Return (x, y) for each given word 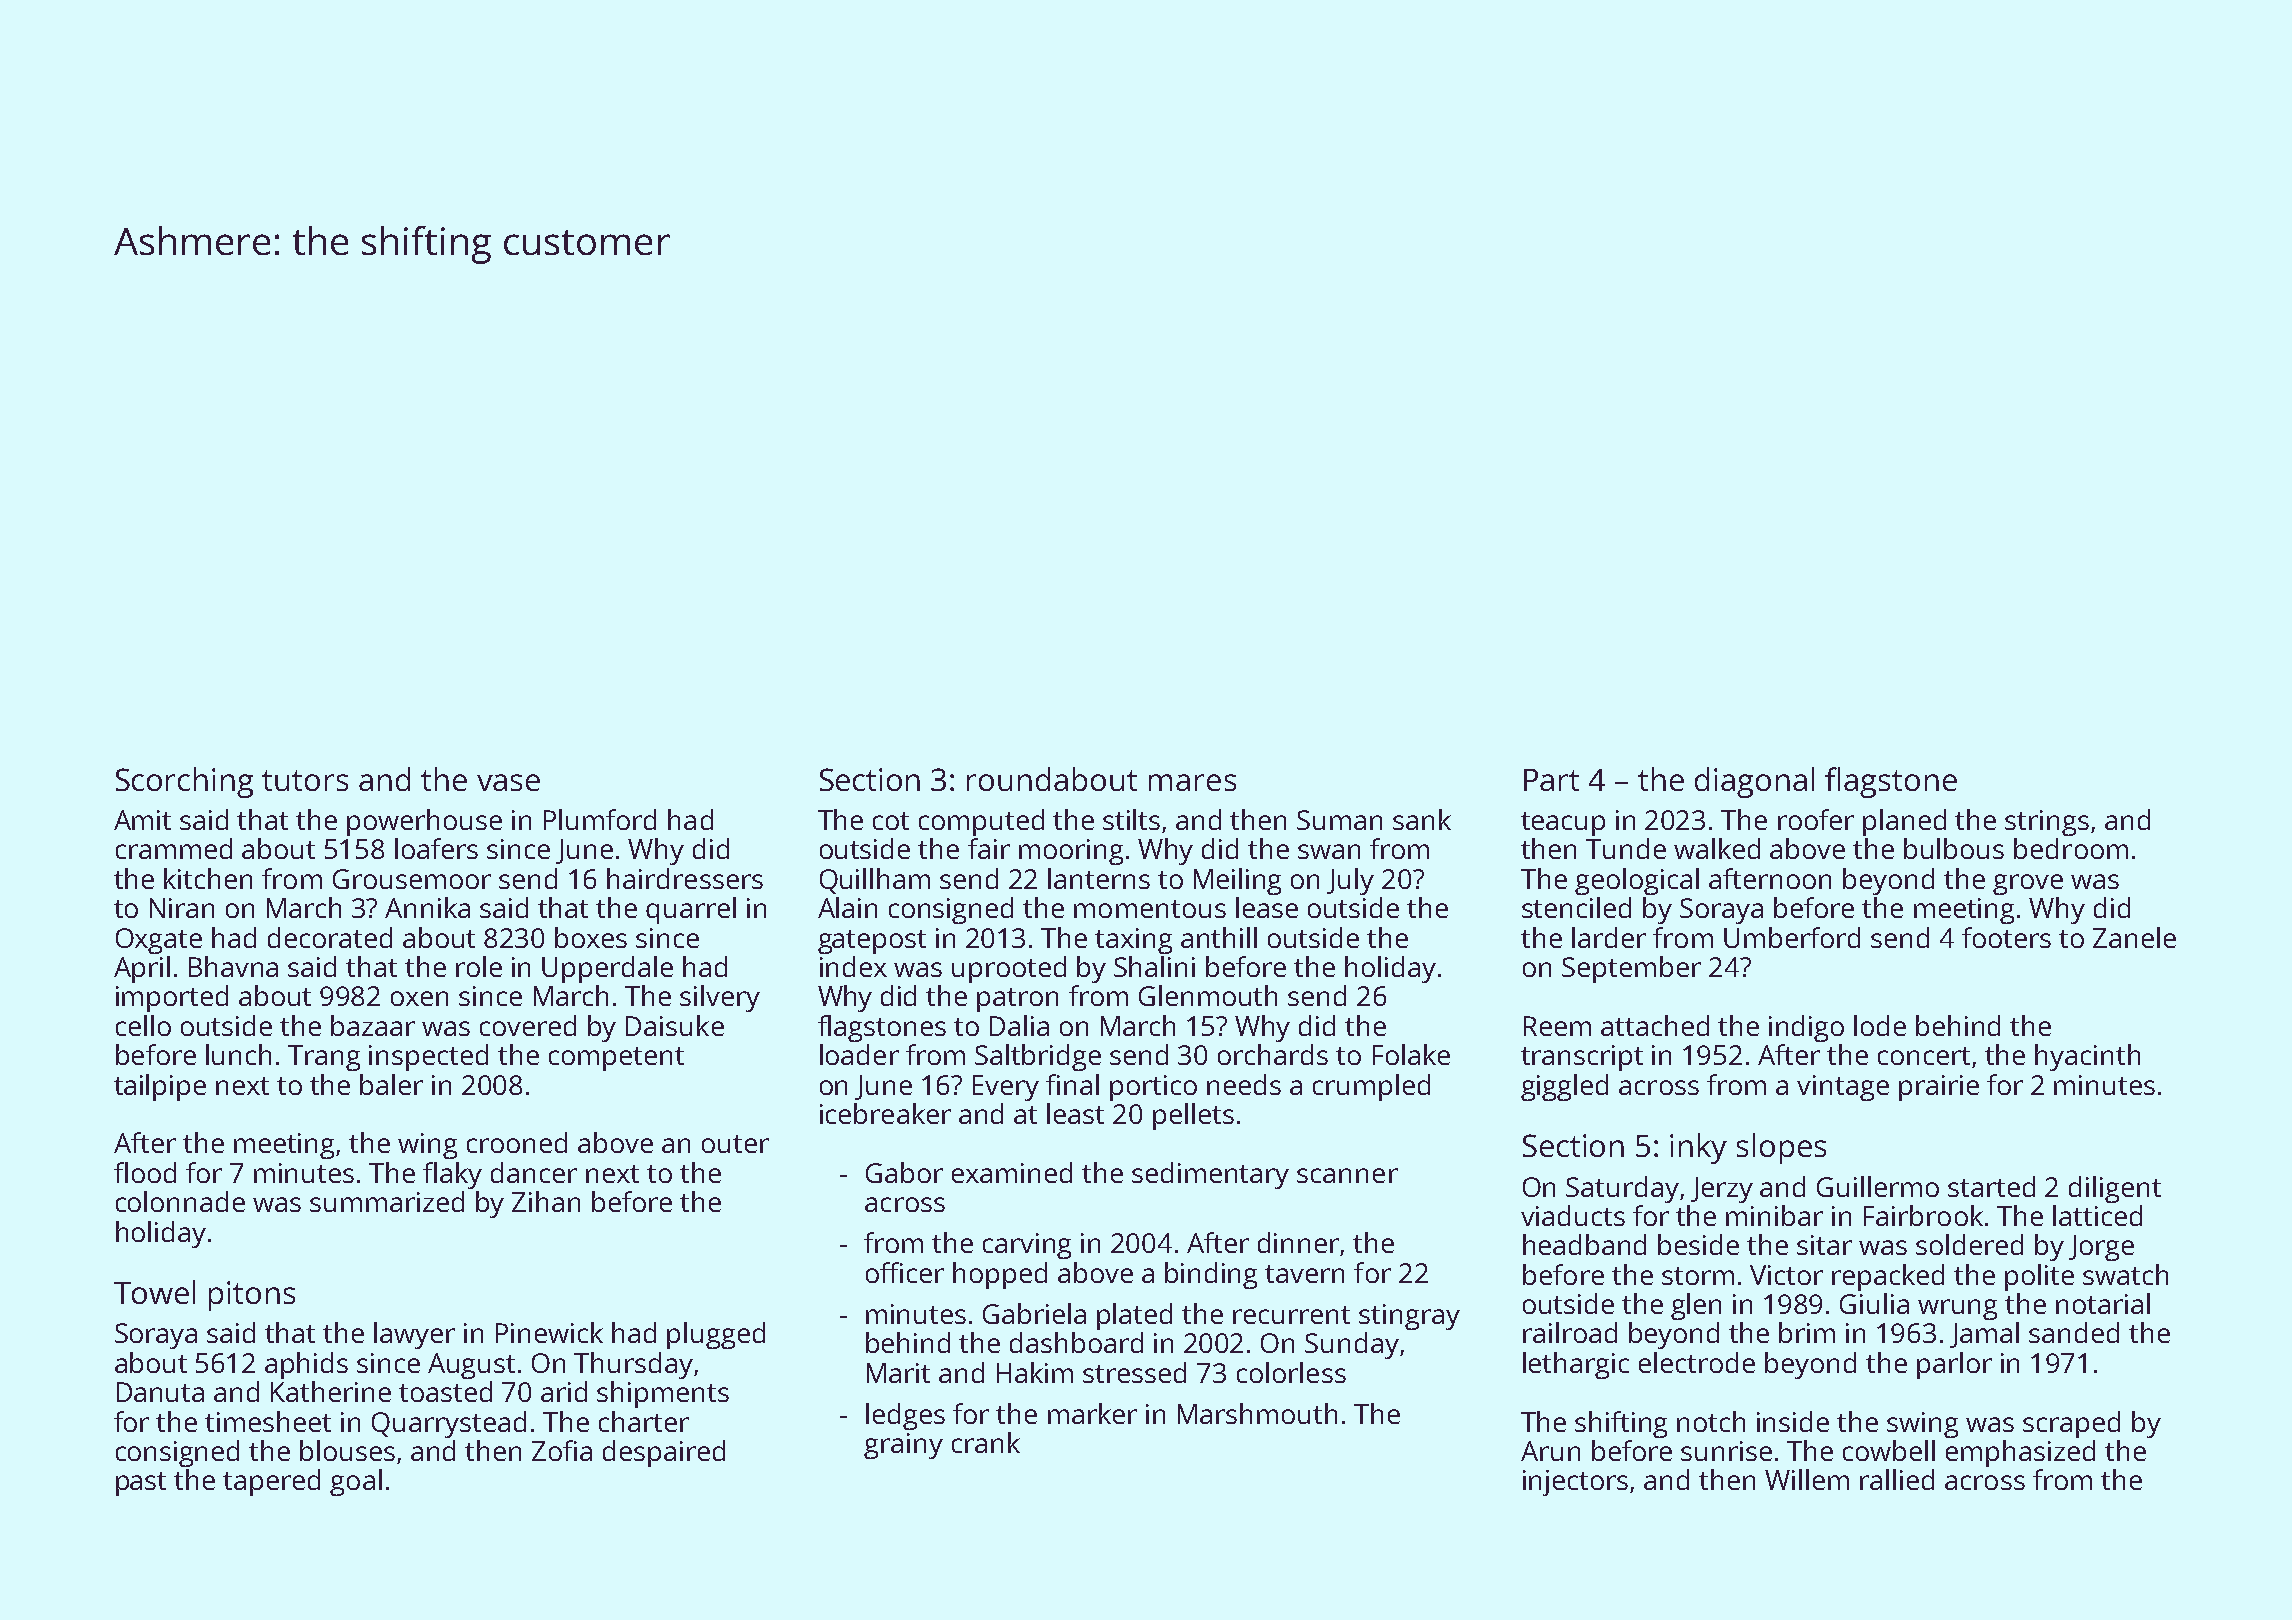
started (1991, 1186)
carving (1027, 1246)
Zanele (2134, 937)
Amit (142, 820)
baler (391, 1084)
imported (172, 998)
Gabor (904, 1172)
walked (1717, 848)
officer (905, 1272)
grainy (903, 1446)
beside (1698, 1244)
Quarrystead (449, 1424)
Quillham (875, 881)
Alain (847, 907)
